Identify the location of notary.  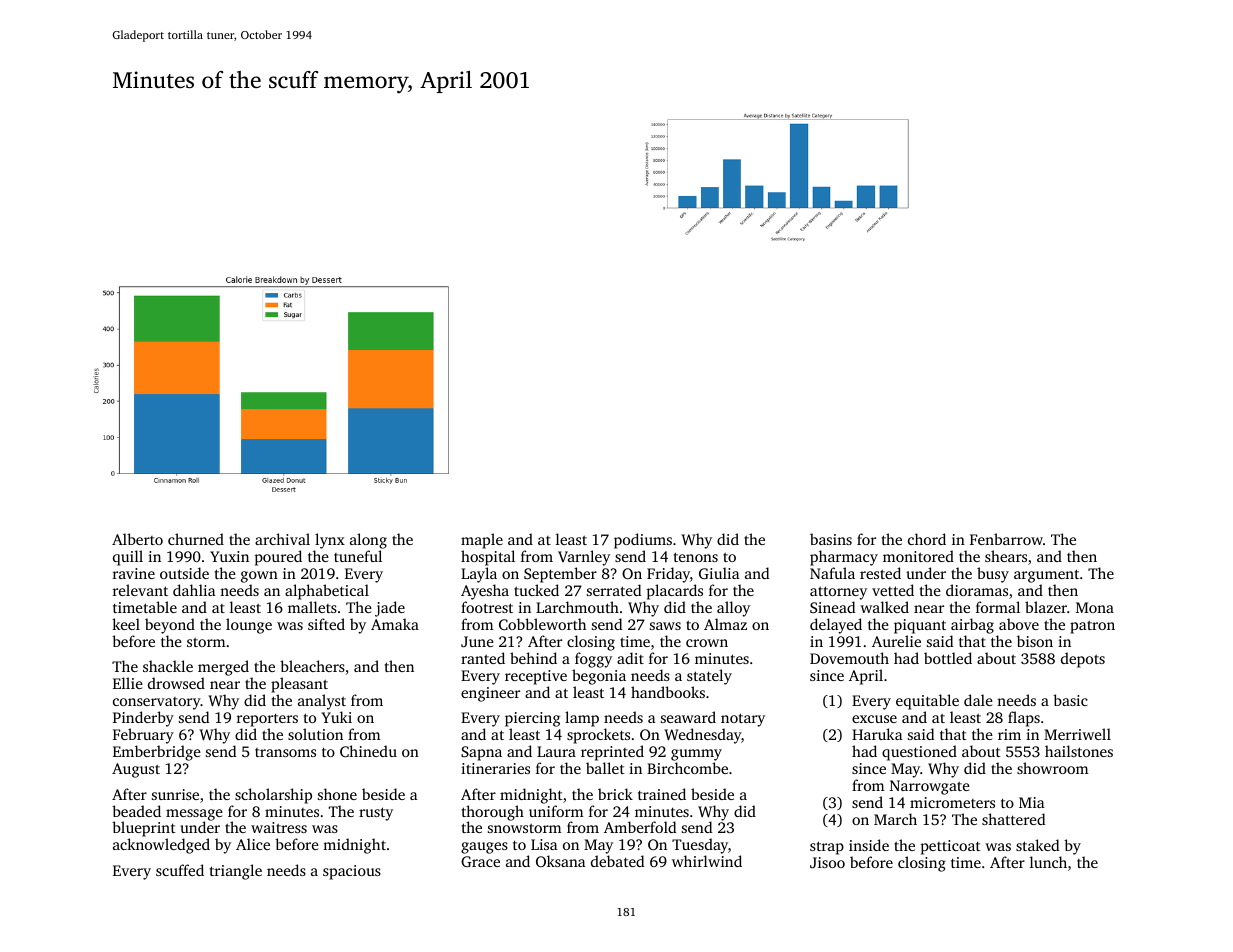
(743, 720).
